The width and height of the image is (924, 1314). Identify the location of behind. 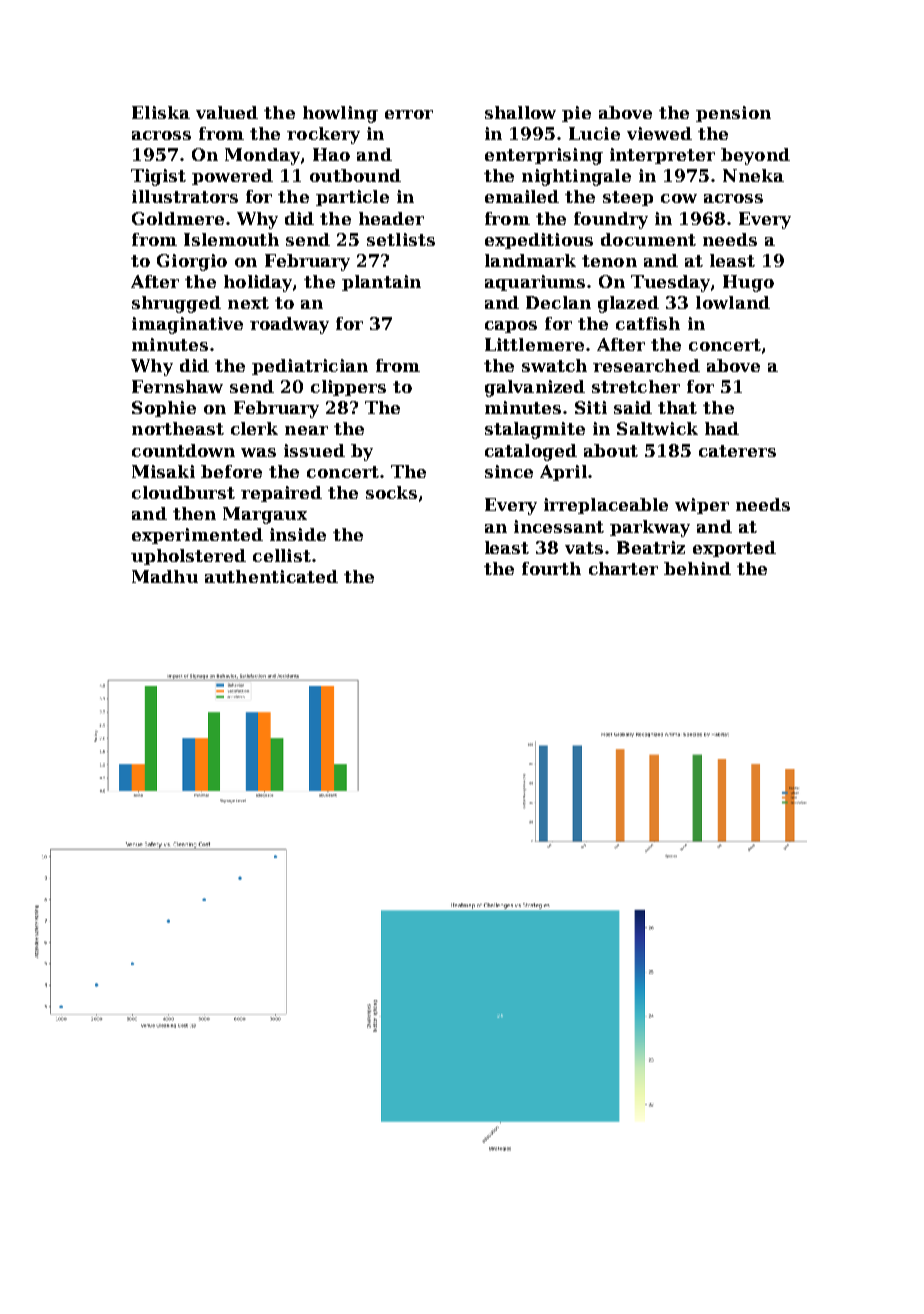
(697, 568).
